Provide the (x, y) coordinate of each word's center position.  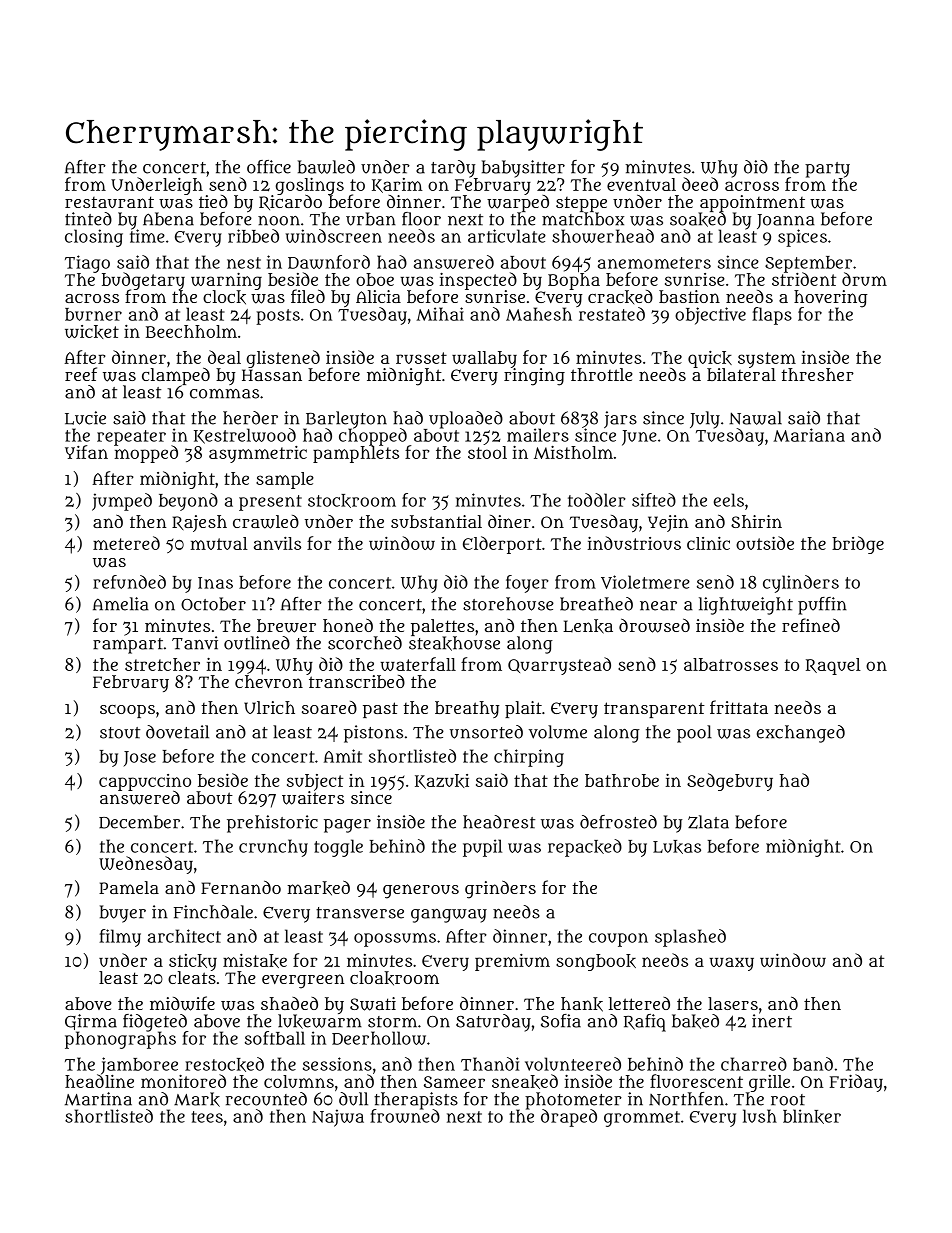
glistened (283, 359)
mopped (146, 454)
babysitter (523, 169)
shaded (289, 1003)
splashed (690, 938)
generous (421, 891)
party (827, 170)
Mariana (809, 435)
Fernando (241, 887)
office (269, 167)
